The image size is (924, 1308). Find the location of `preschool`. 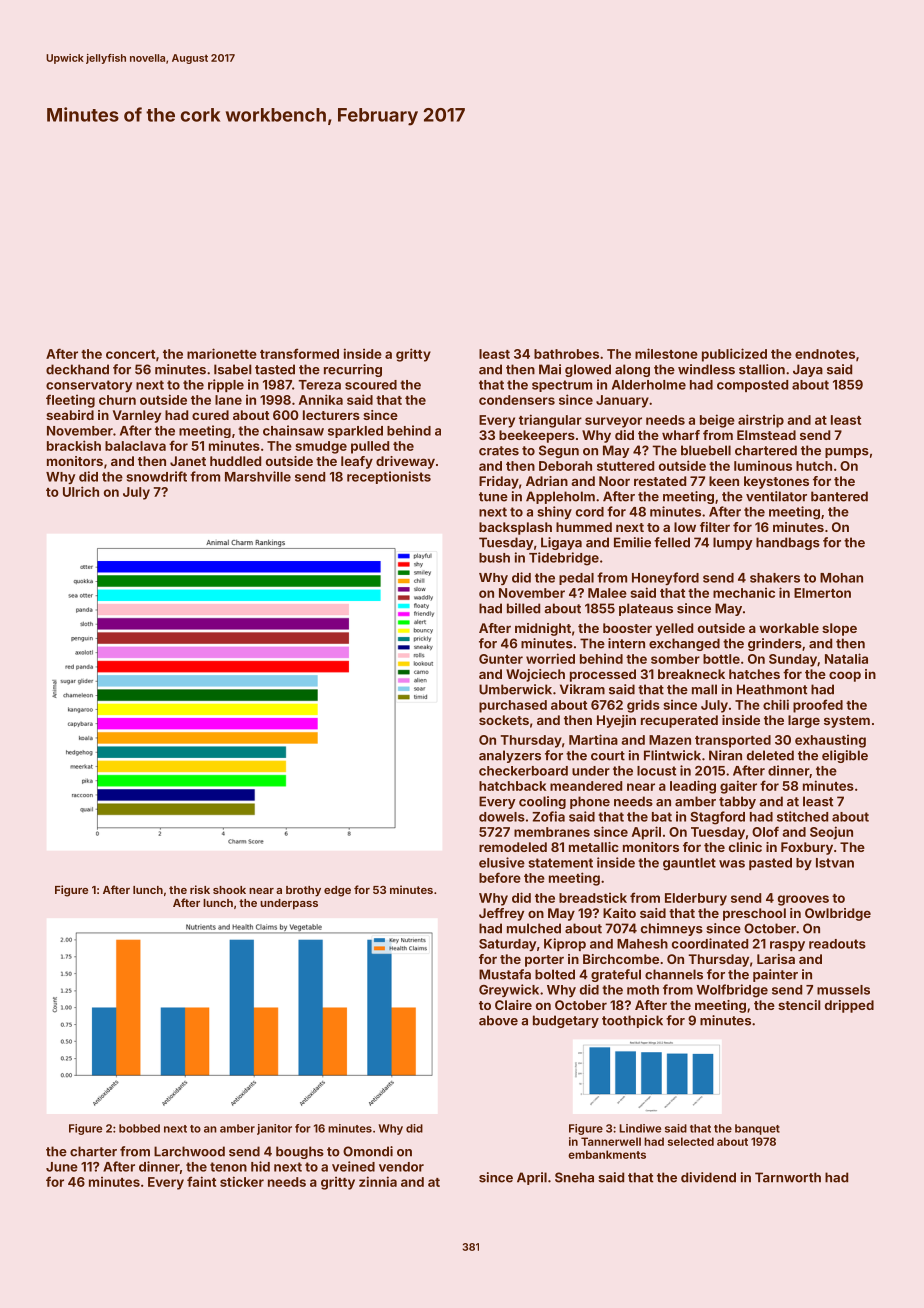

preschool is located at coordinates (754, 914).
